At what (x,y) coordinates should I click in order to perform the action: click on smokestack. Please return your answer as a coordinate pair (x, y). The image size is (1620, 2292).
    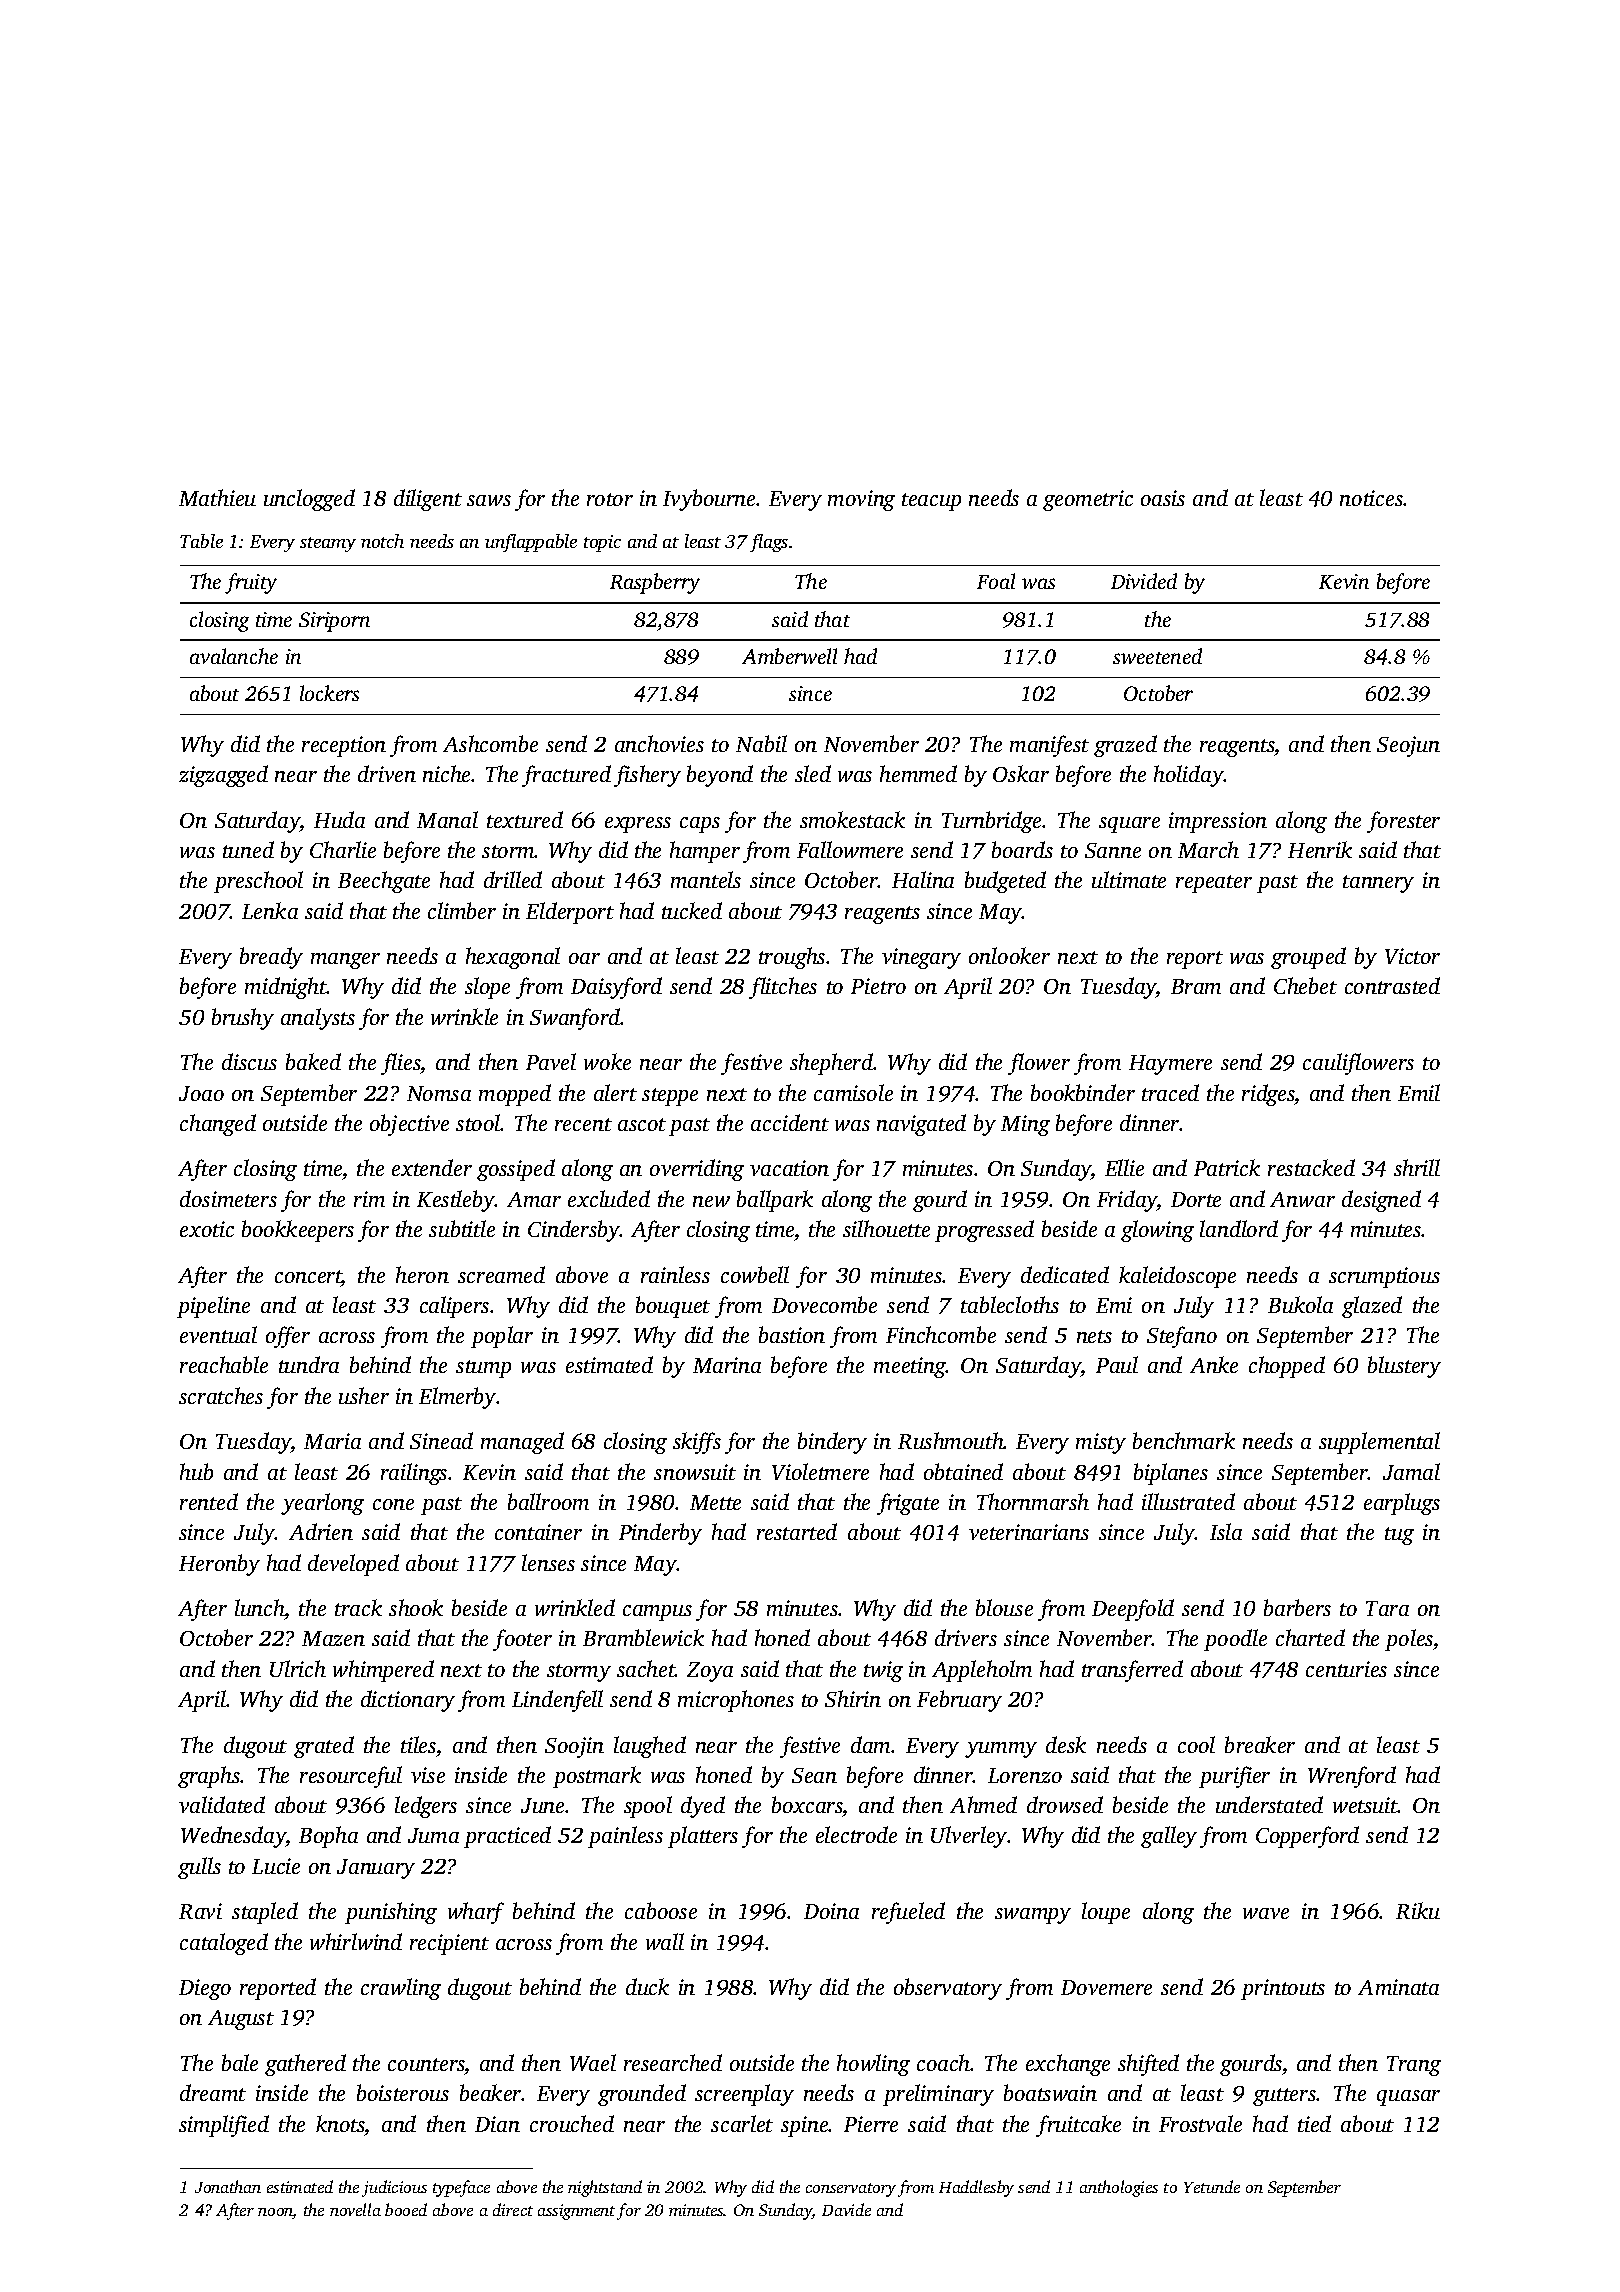
    Looking at the image, I should click on (852, 819).
